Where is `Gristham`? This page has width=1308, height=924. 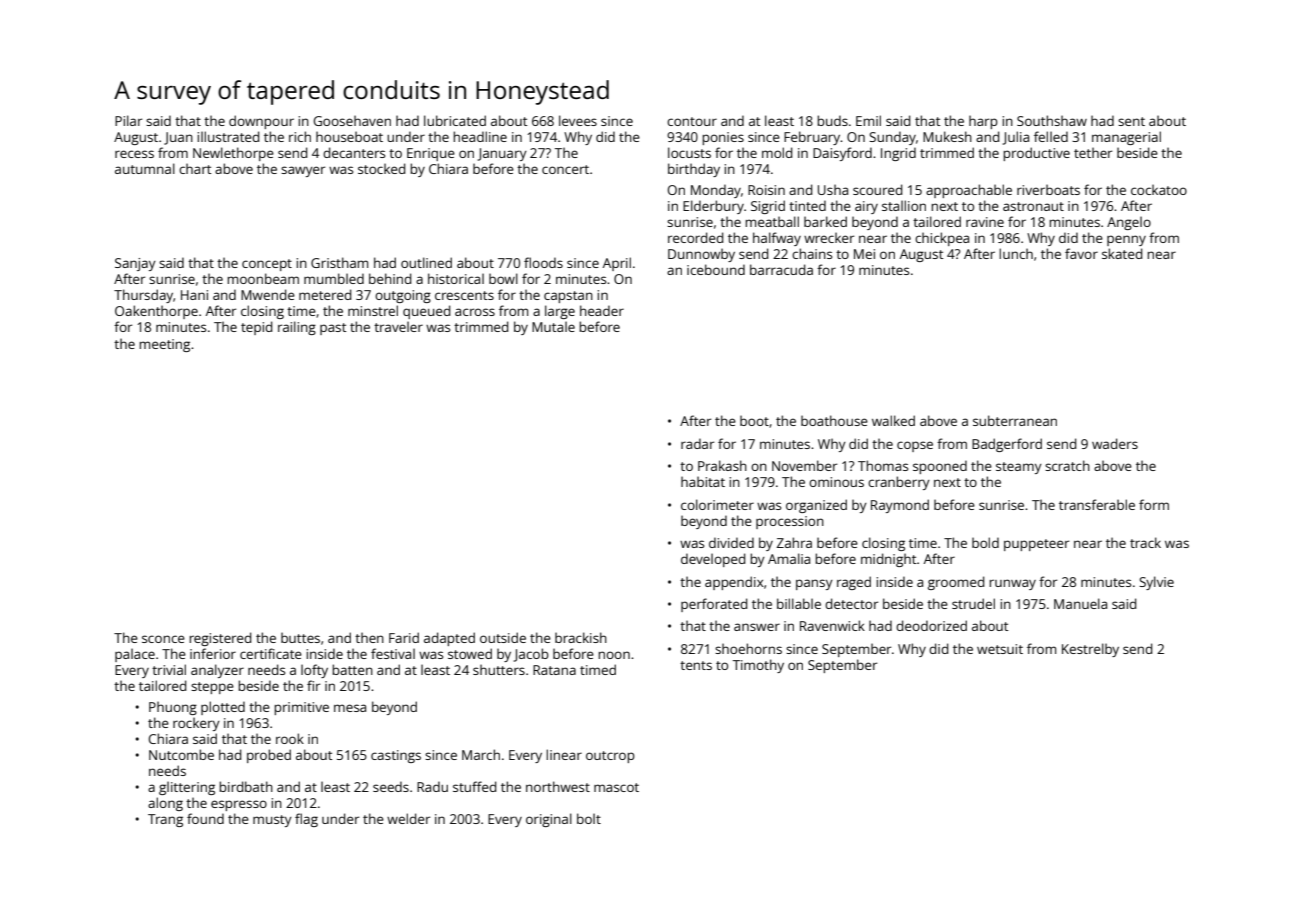 Gristham is located at coordinates (339, 262).
